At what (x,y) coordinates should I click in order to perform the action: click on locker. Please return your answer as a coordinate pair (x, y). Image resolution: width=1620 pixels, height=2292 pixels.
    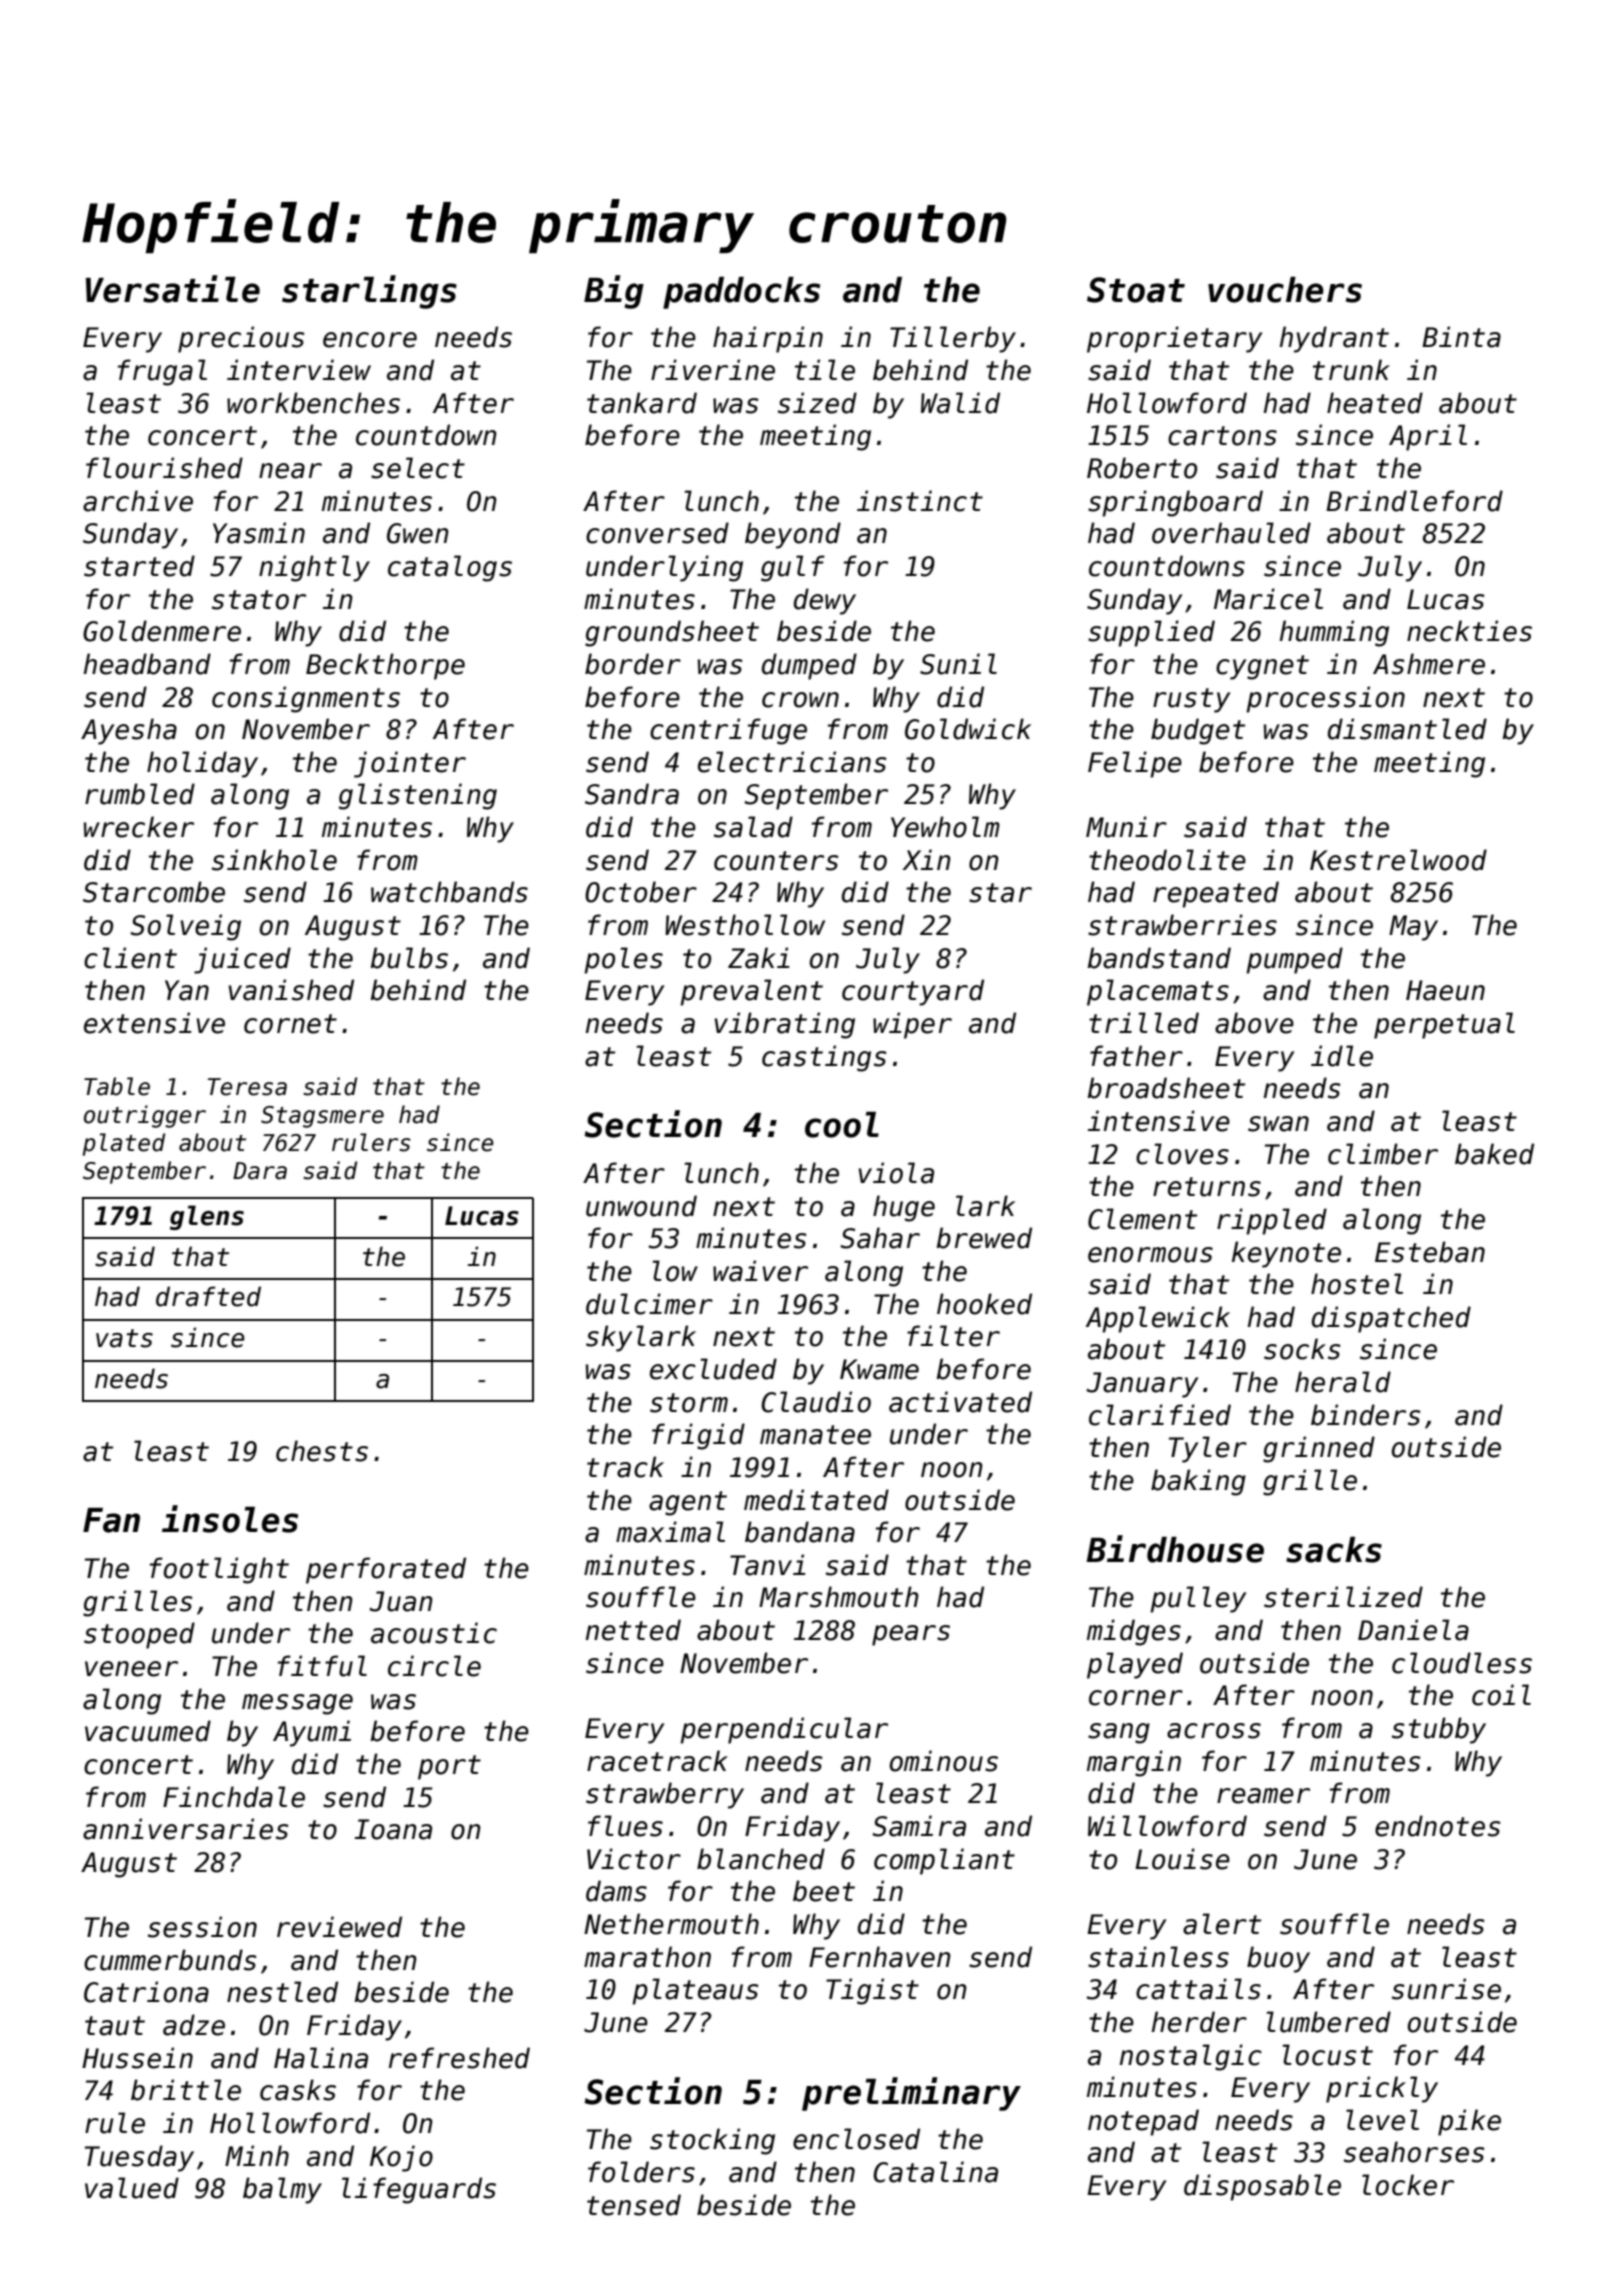
    Looking at the image, I should click on (1408, 2185).
